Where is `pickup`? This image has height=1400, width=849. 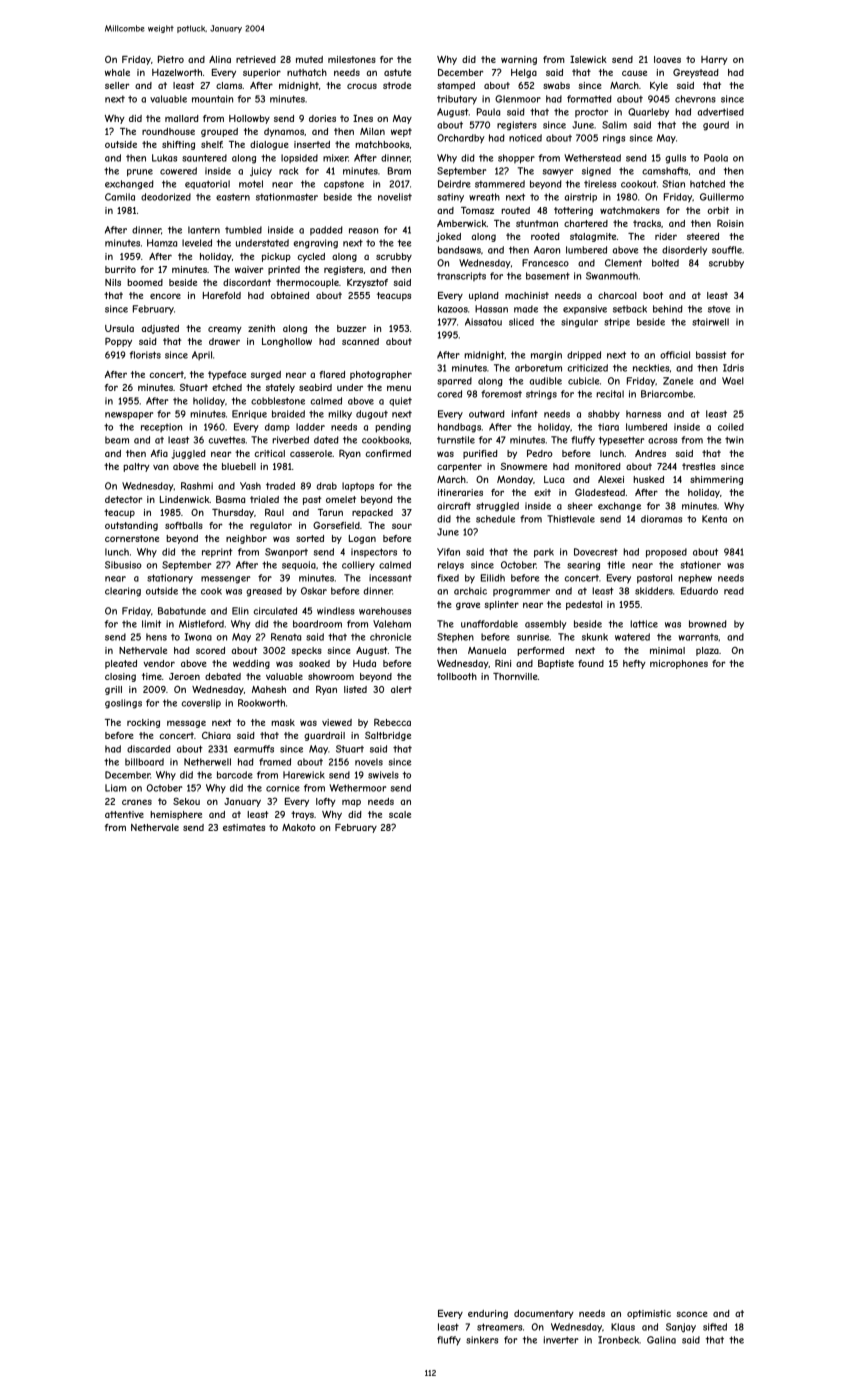
pickup is located at coordinates (276, 257).
